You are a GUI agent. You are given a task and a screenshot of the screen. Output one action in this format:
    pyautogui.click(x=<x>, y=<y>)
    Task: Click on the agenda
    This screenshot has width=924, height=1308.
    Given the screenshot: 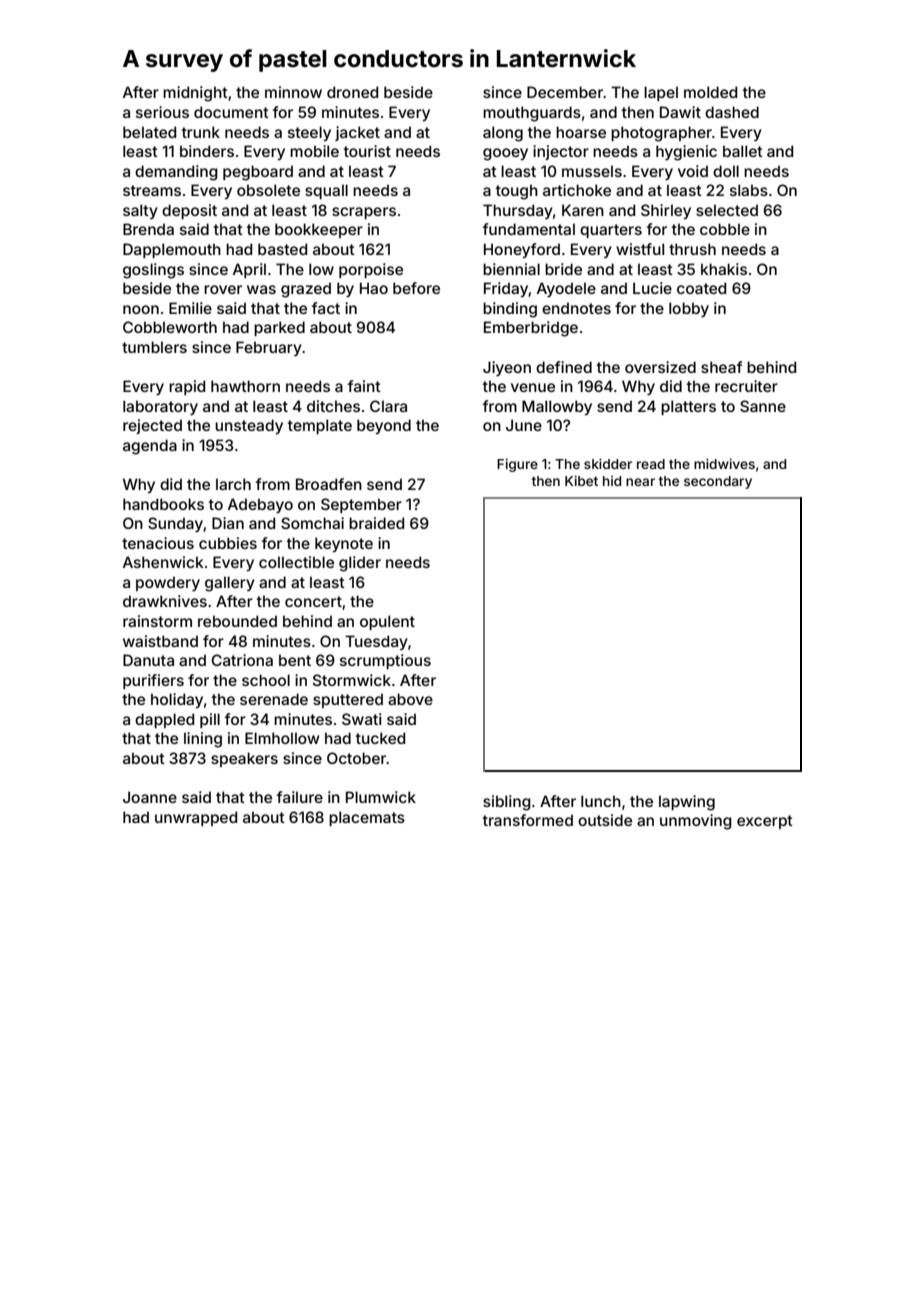 What is the action you would take?
    pyautogui.click(x=150, y=447)
